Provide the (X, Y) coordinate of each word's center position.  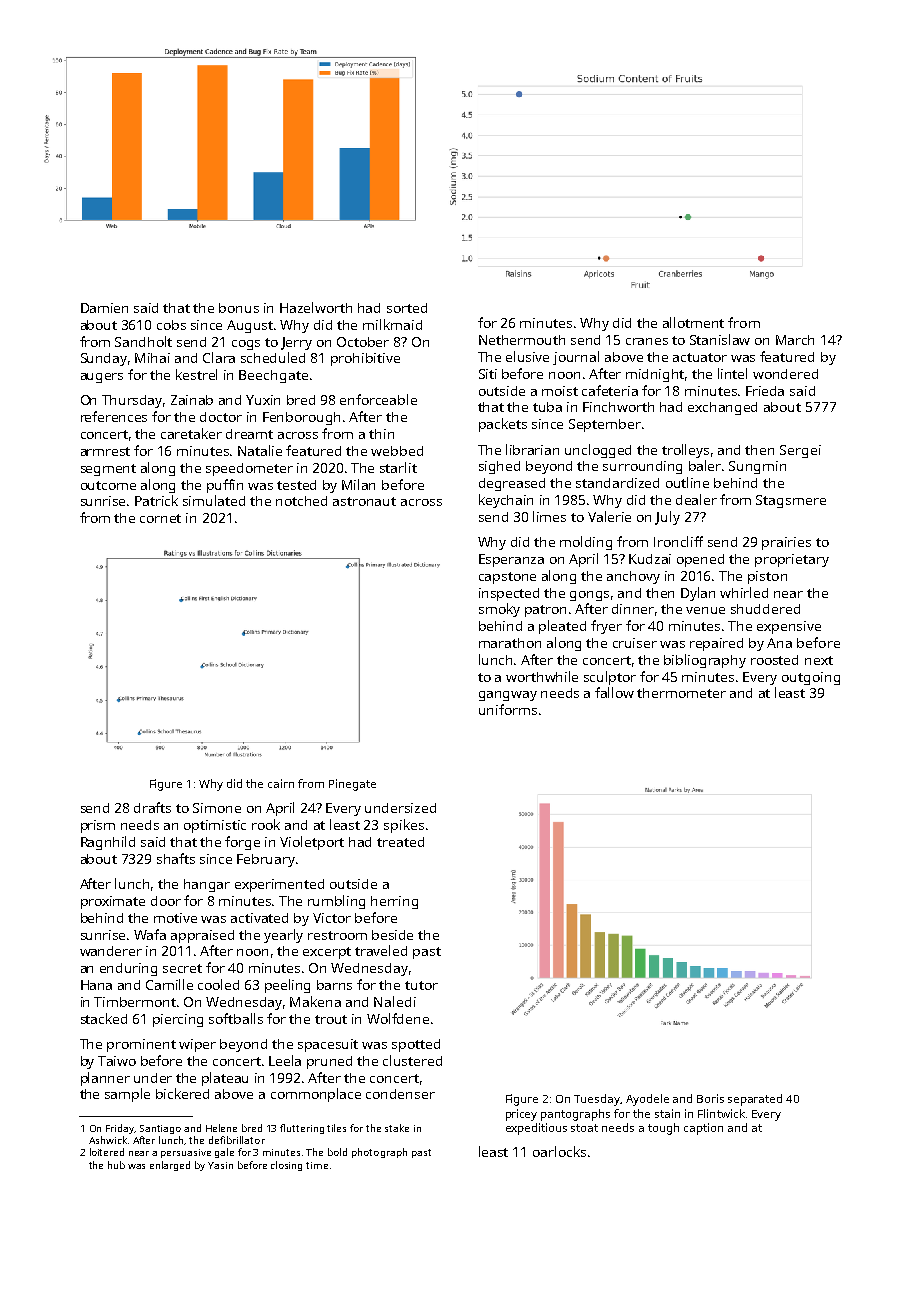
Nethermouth (522, 340)
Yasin (220, 1165)
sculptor (610, 678)
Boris (710, 1098)
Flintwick (721, 1113)
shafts (176, 858)
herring (394, 902)
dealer (696, 499)
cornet (160, 518)
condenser (400, 1094)
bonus (239, 308)
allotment (693, 322)
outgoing (811, 678)
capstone (507, 578)
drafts (152, 807)
